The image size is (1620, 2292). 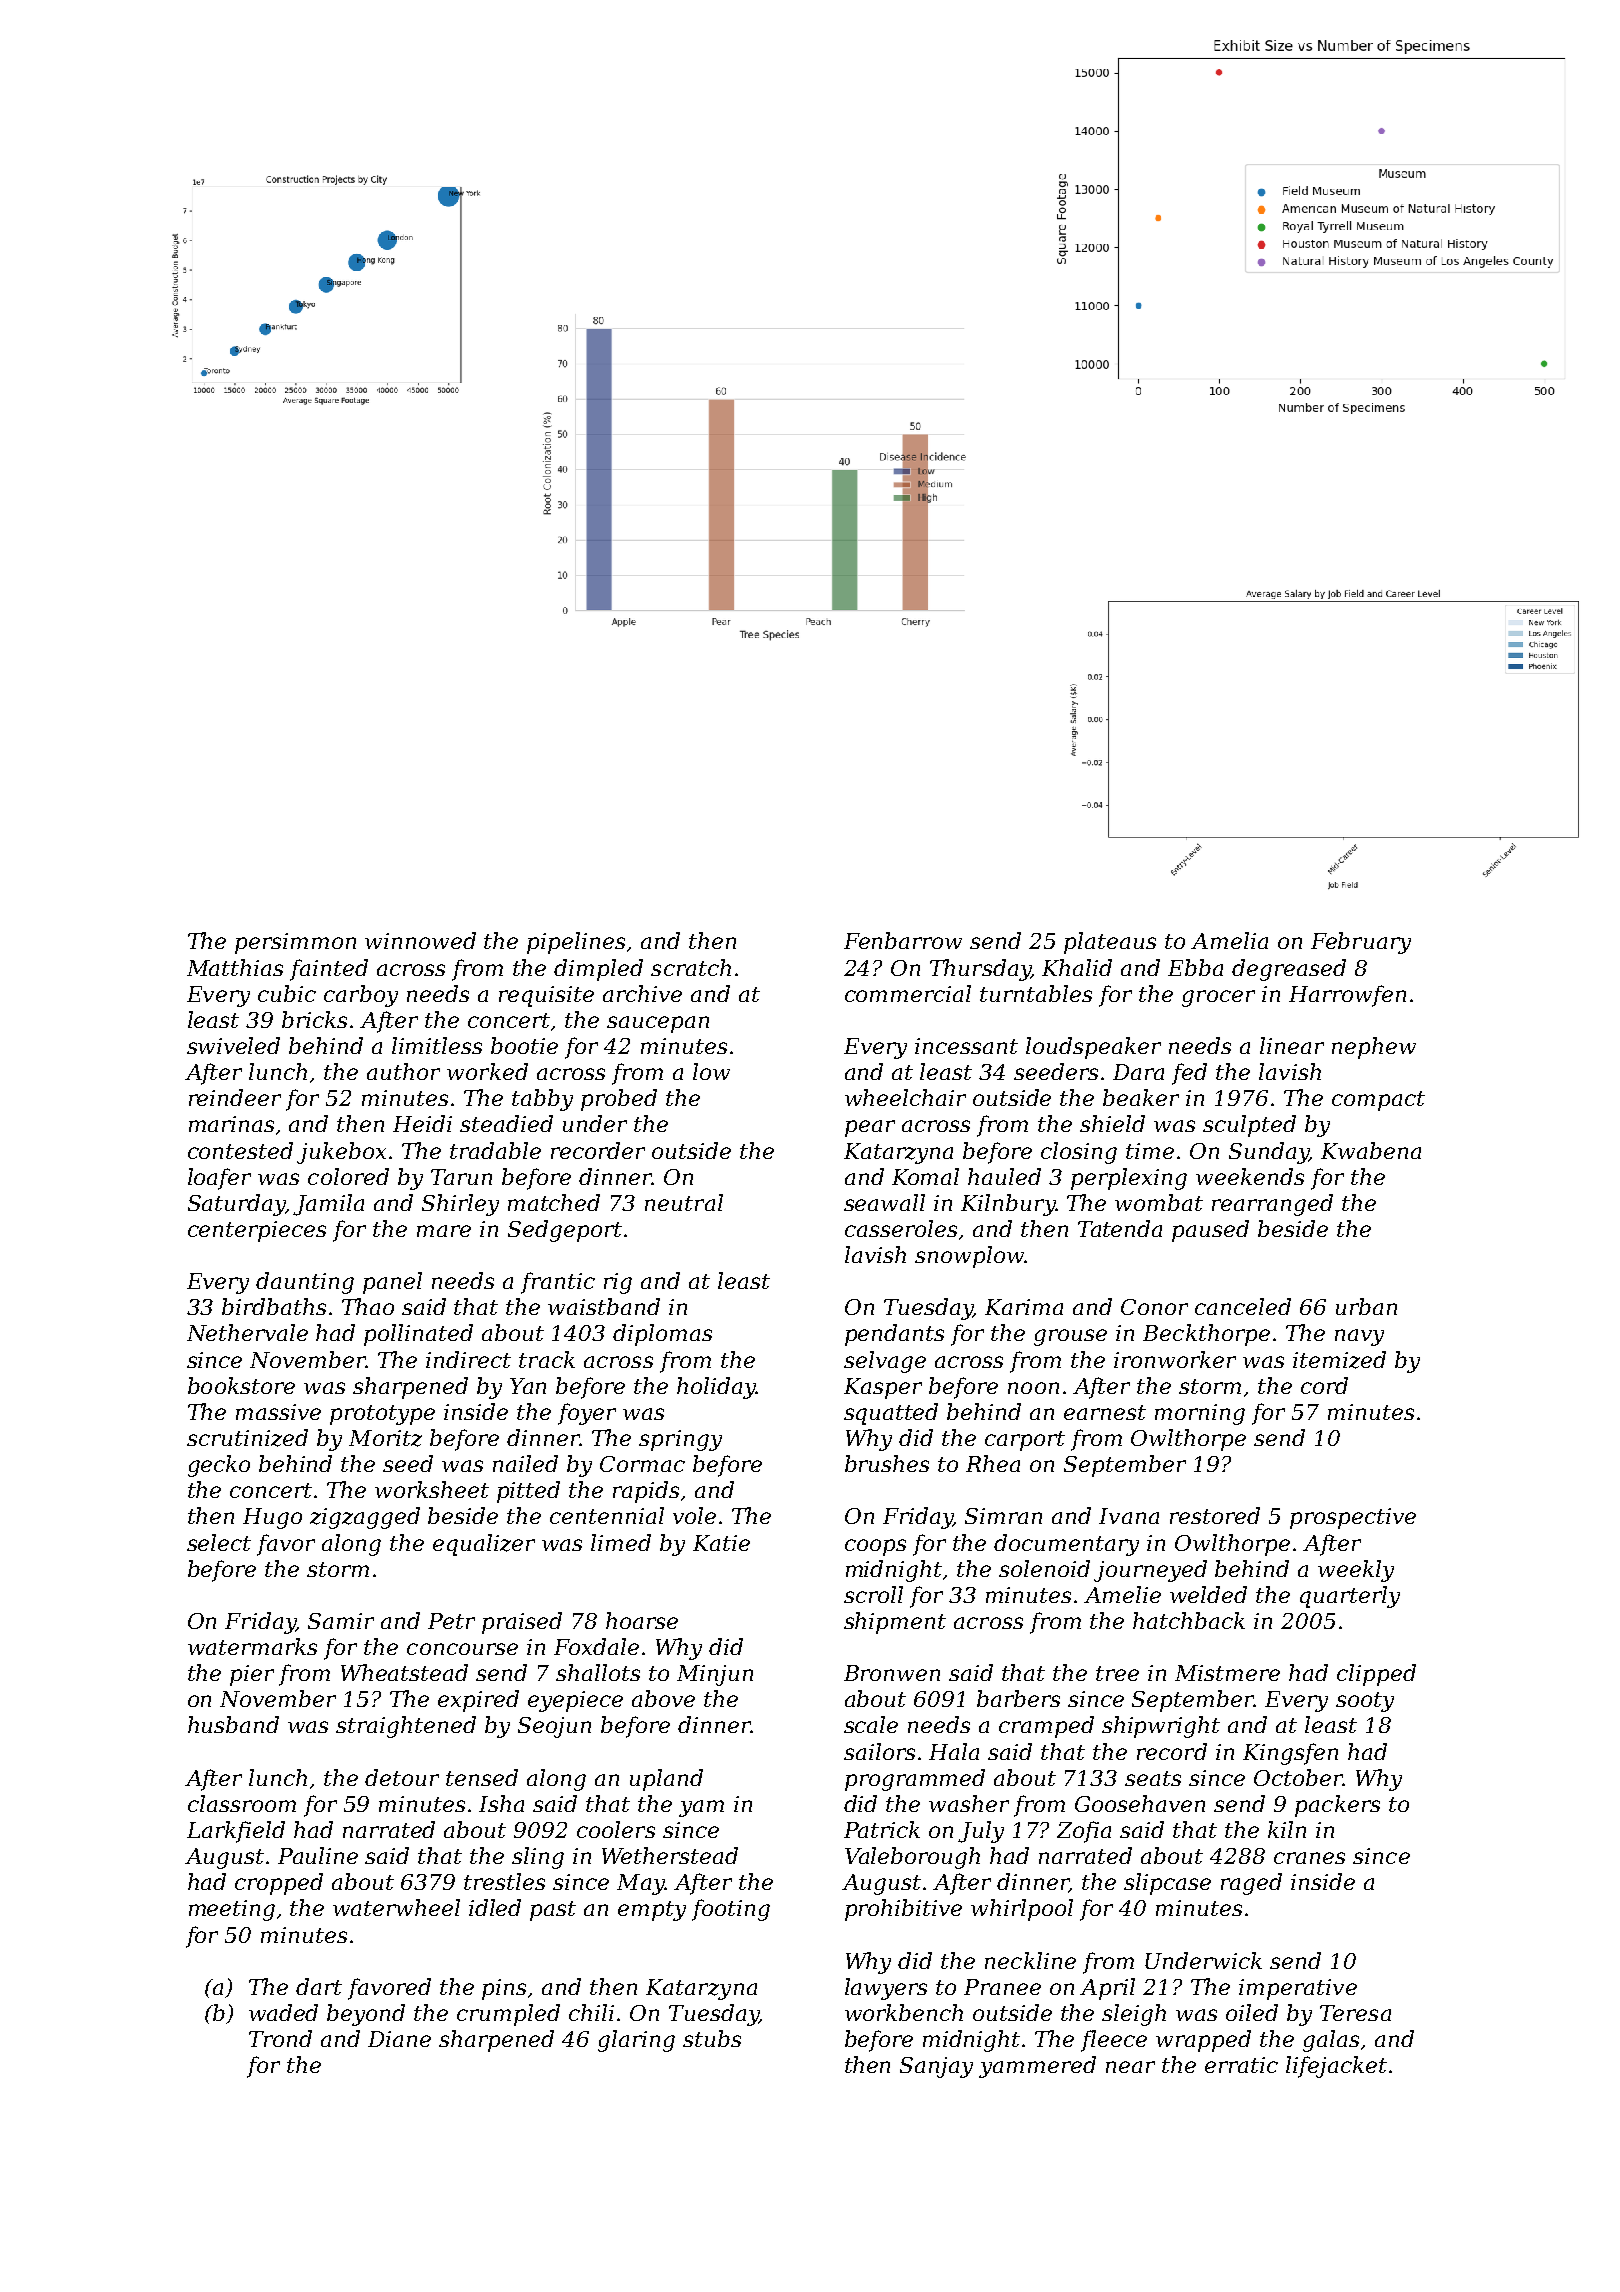 What do you see at coordinates (1215, 1515) in the screenshot?
I see `restored` at bounding box center [1215, 1515].
